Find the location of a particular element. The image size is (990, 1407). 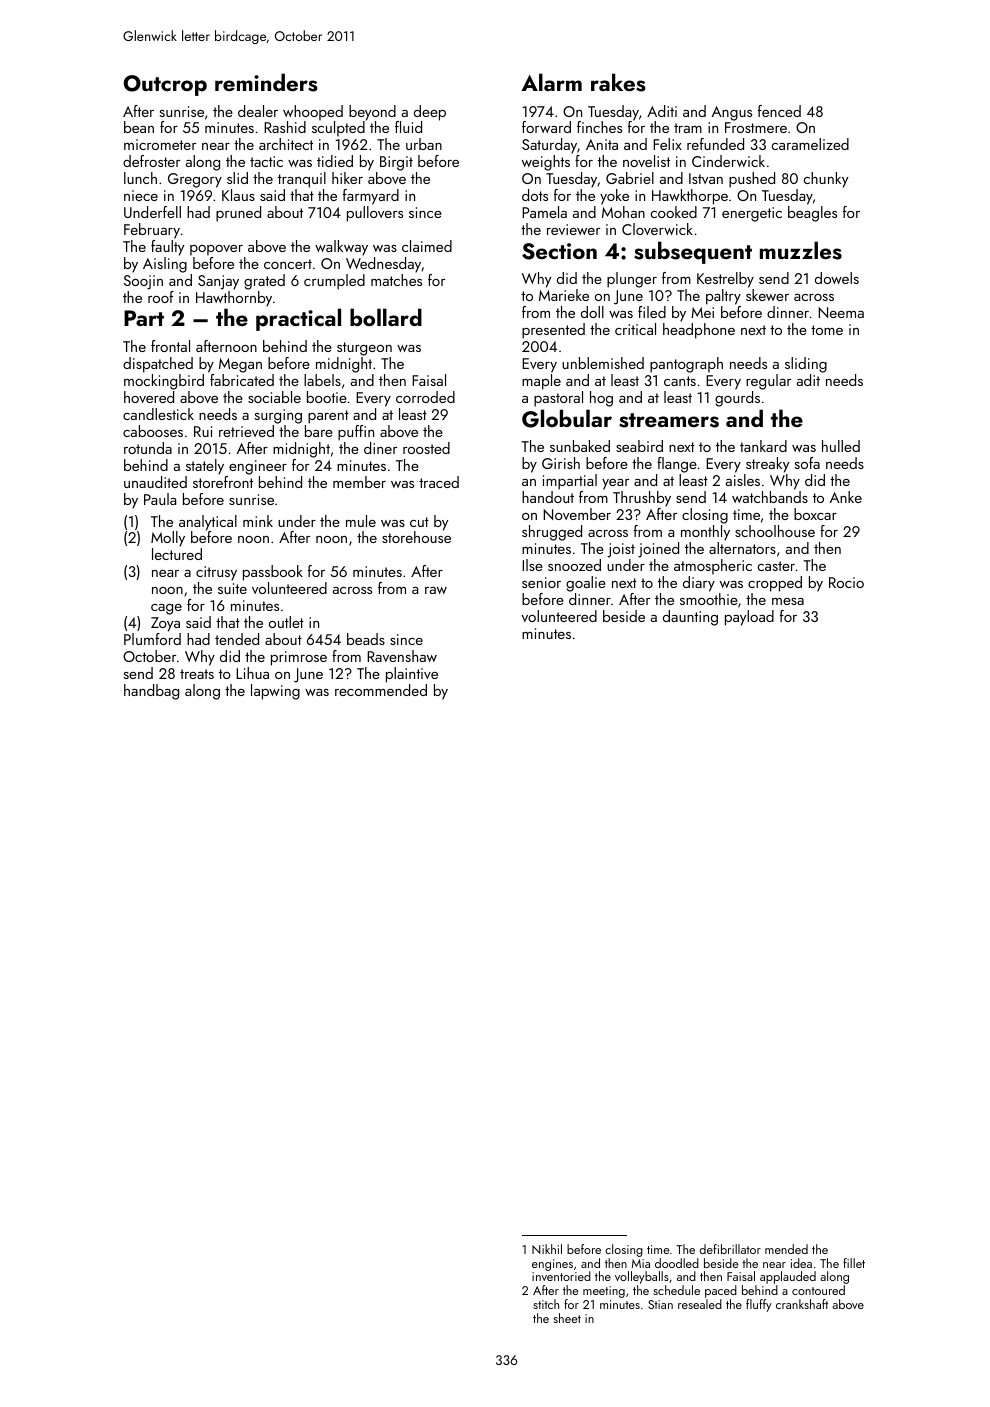

Ravenshaw is located at coordinates (402, 656).
